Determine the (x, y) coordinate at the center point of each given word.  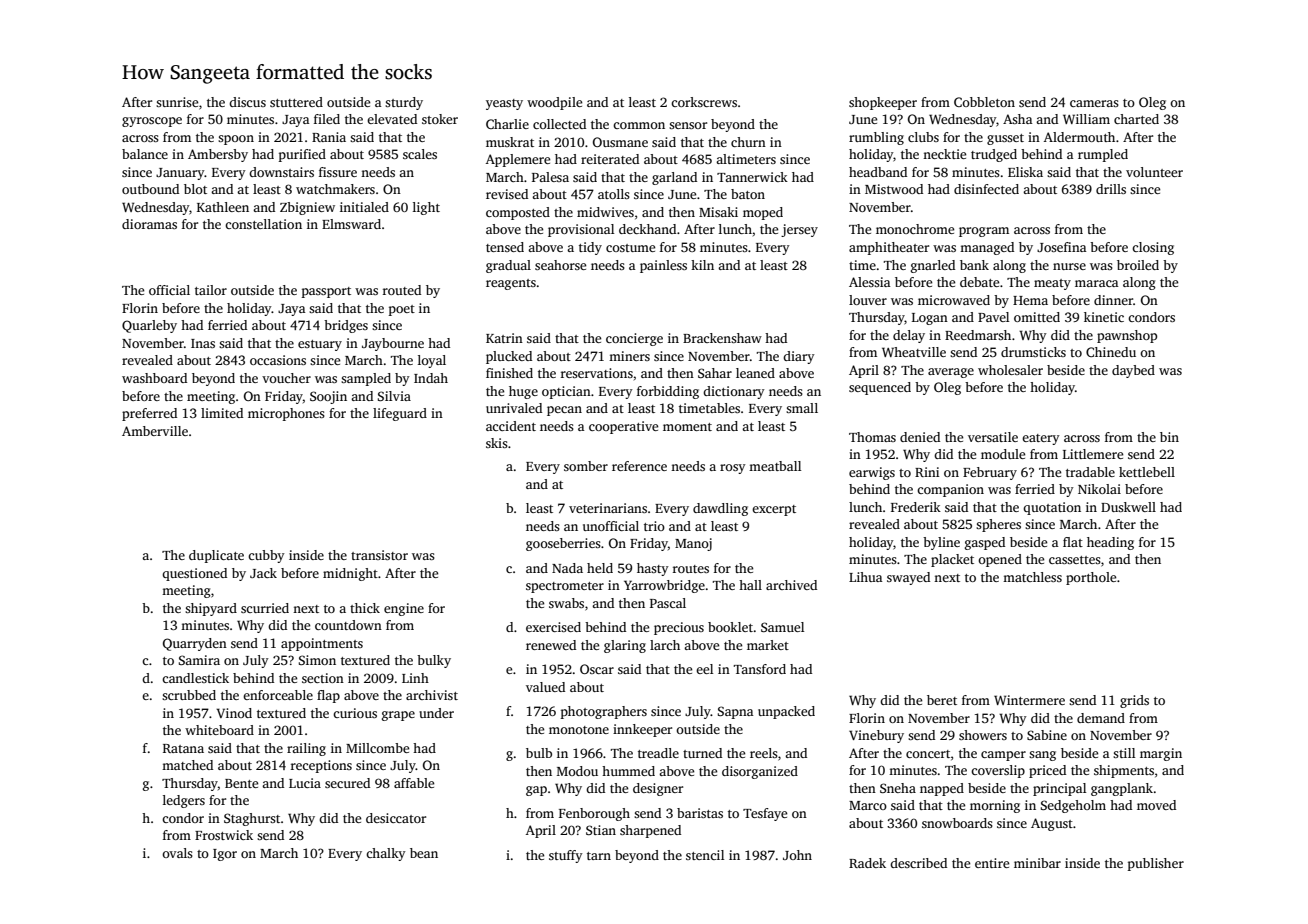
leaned (755, 373)
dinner (1113, 300)
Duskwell (1128, 507)
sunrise (177, 102)
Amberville (155, 431)
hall (750, 585)
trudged (994, 155)
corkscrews (704, 102)
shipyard (211, 609)
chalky (386, 854)
